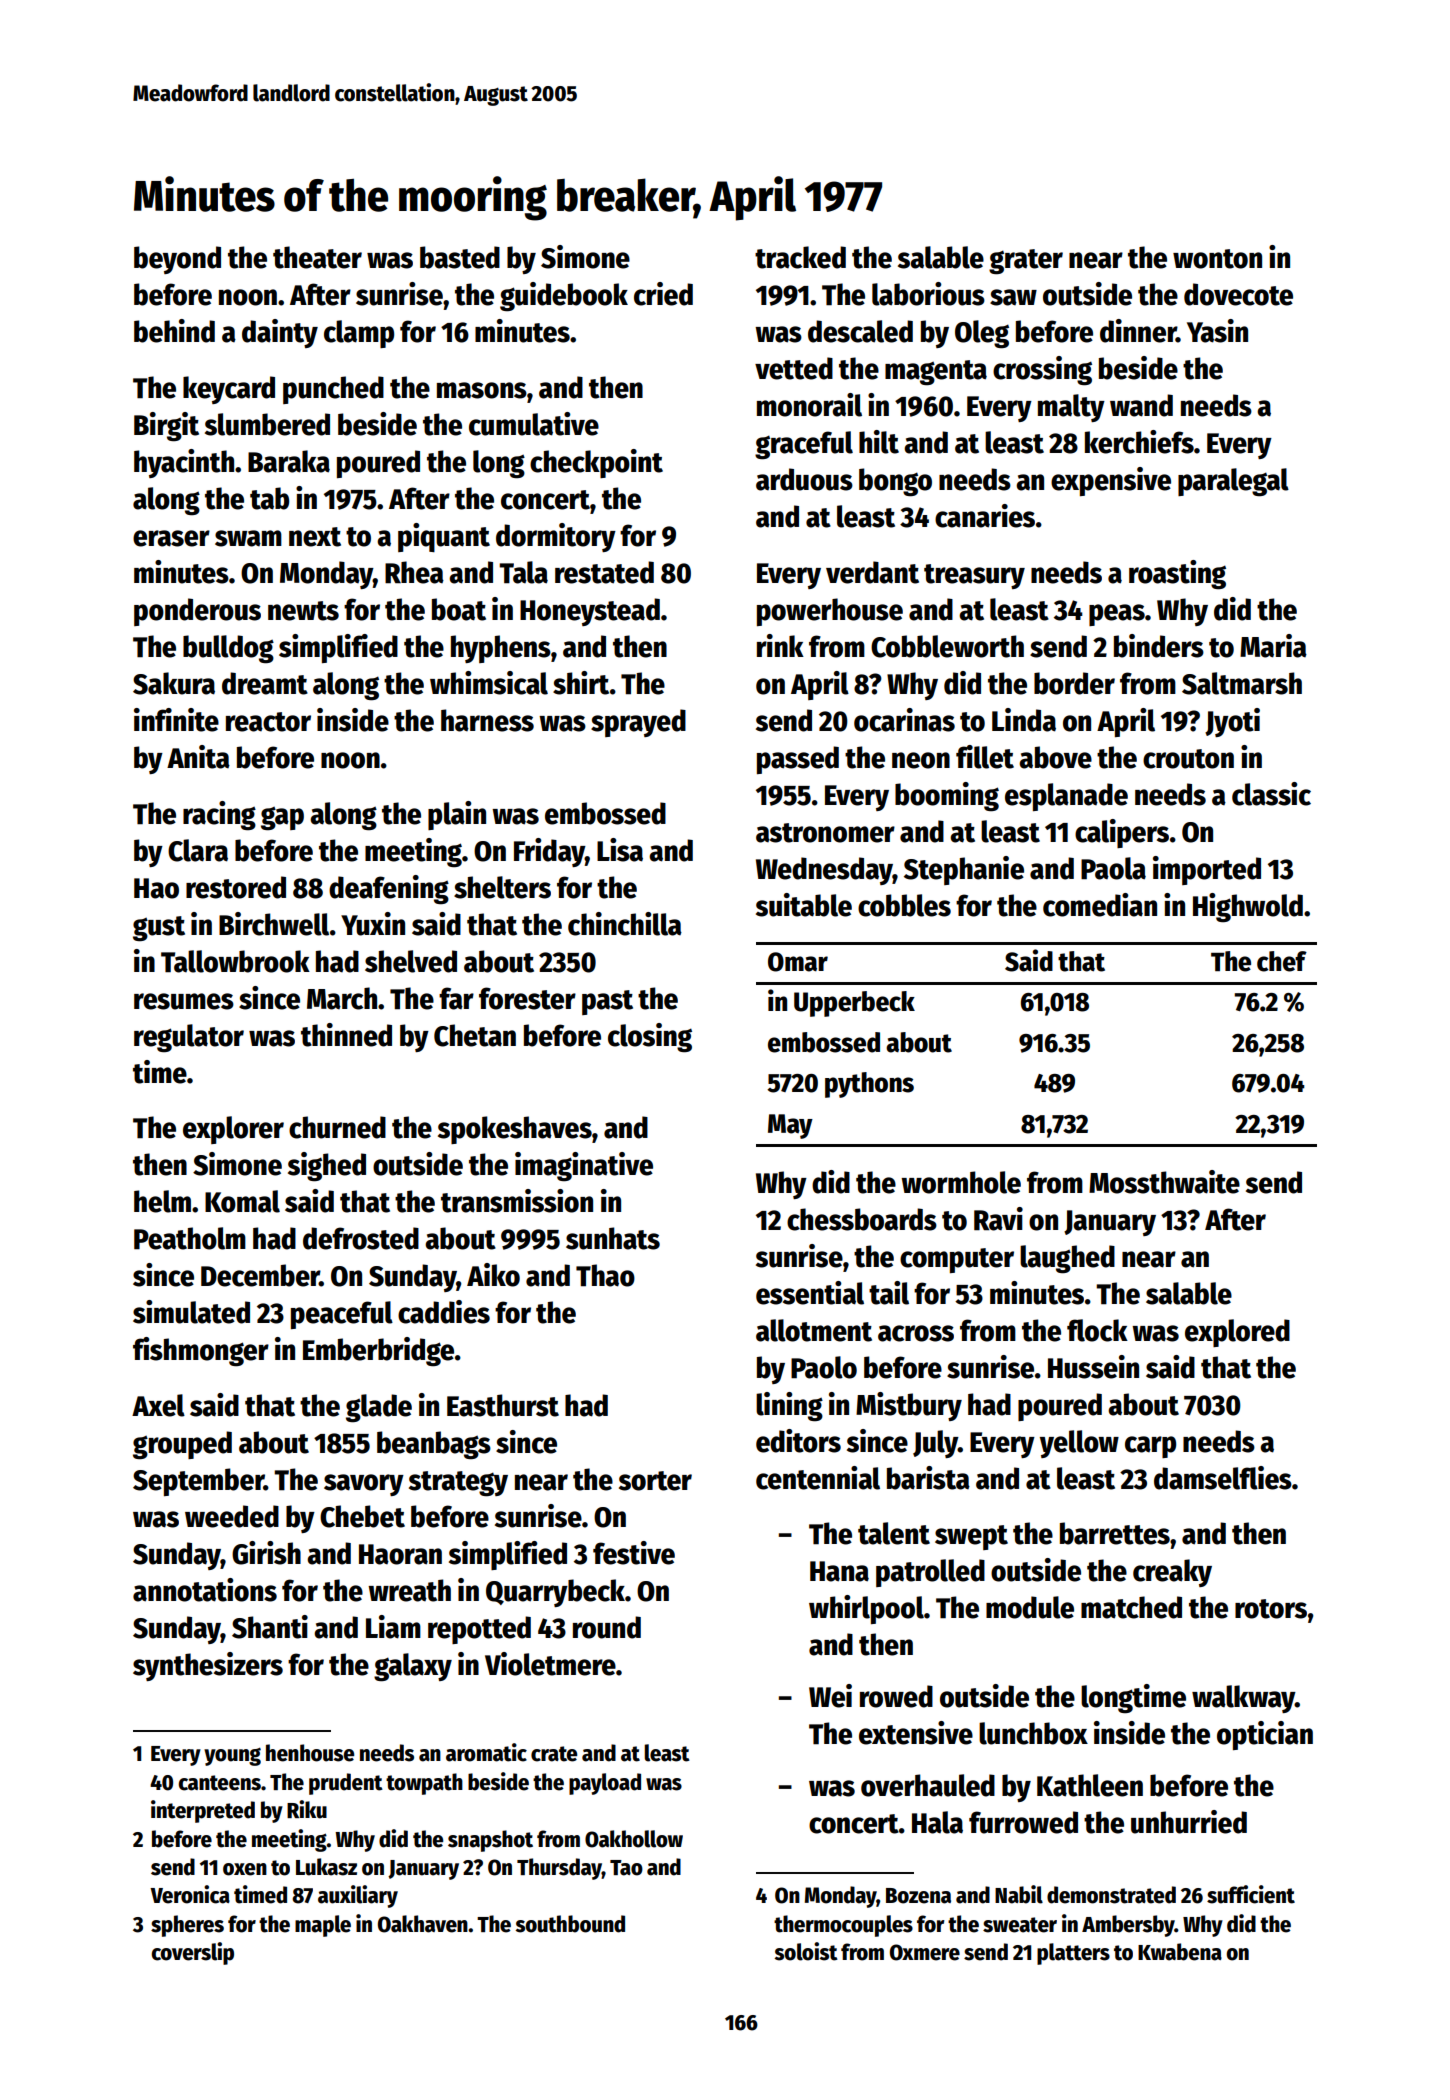 The width and height of the image is (1450, 2100). Describe the element at coordinates (800, 257) in the image. I see `tracked` at that location.
